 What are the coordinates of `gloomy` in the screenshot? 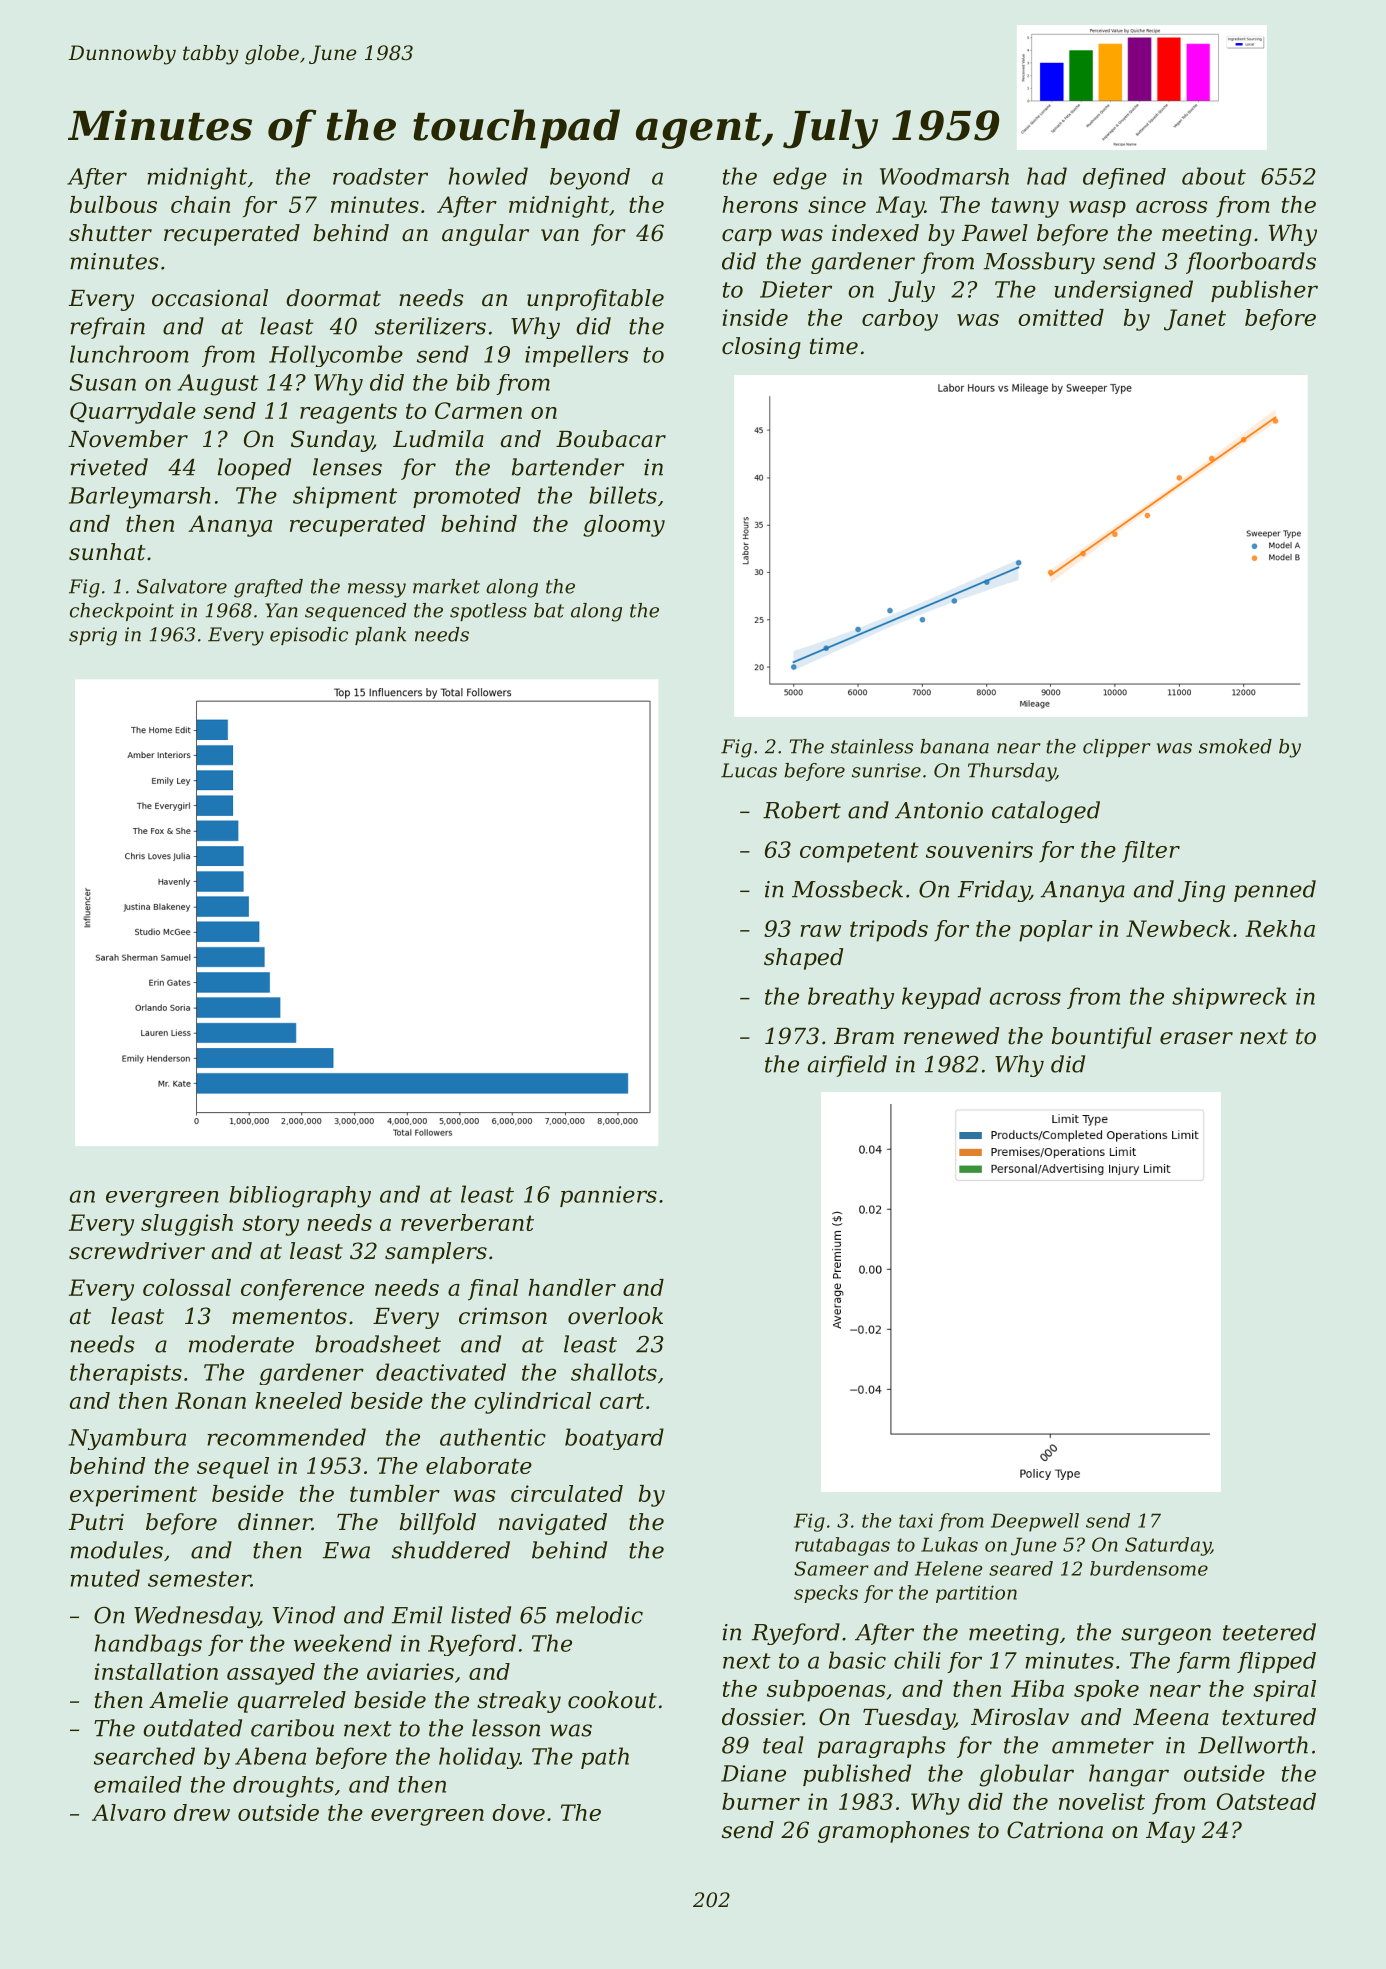 It's located at (624, 526).
